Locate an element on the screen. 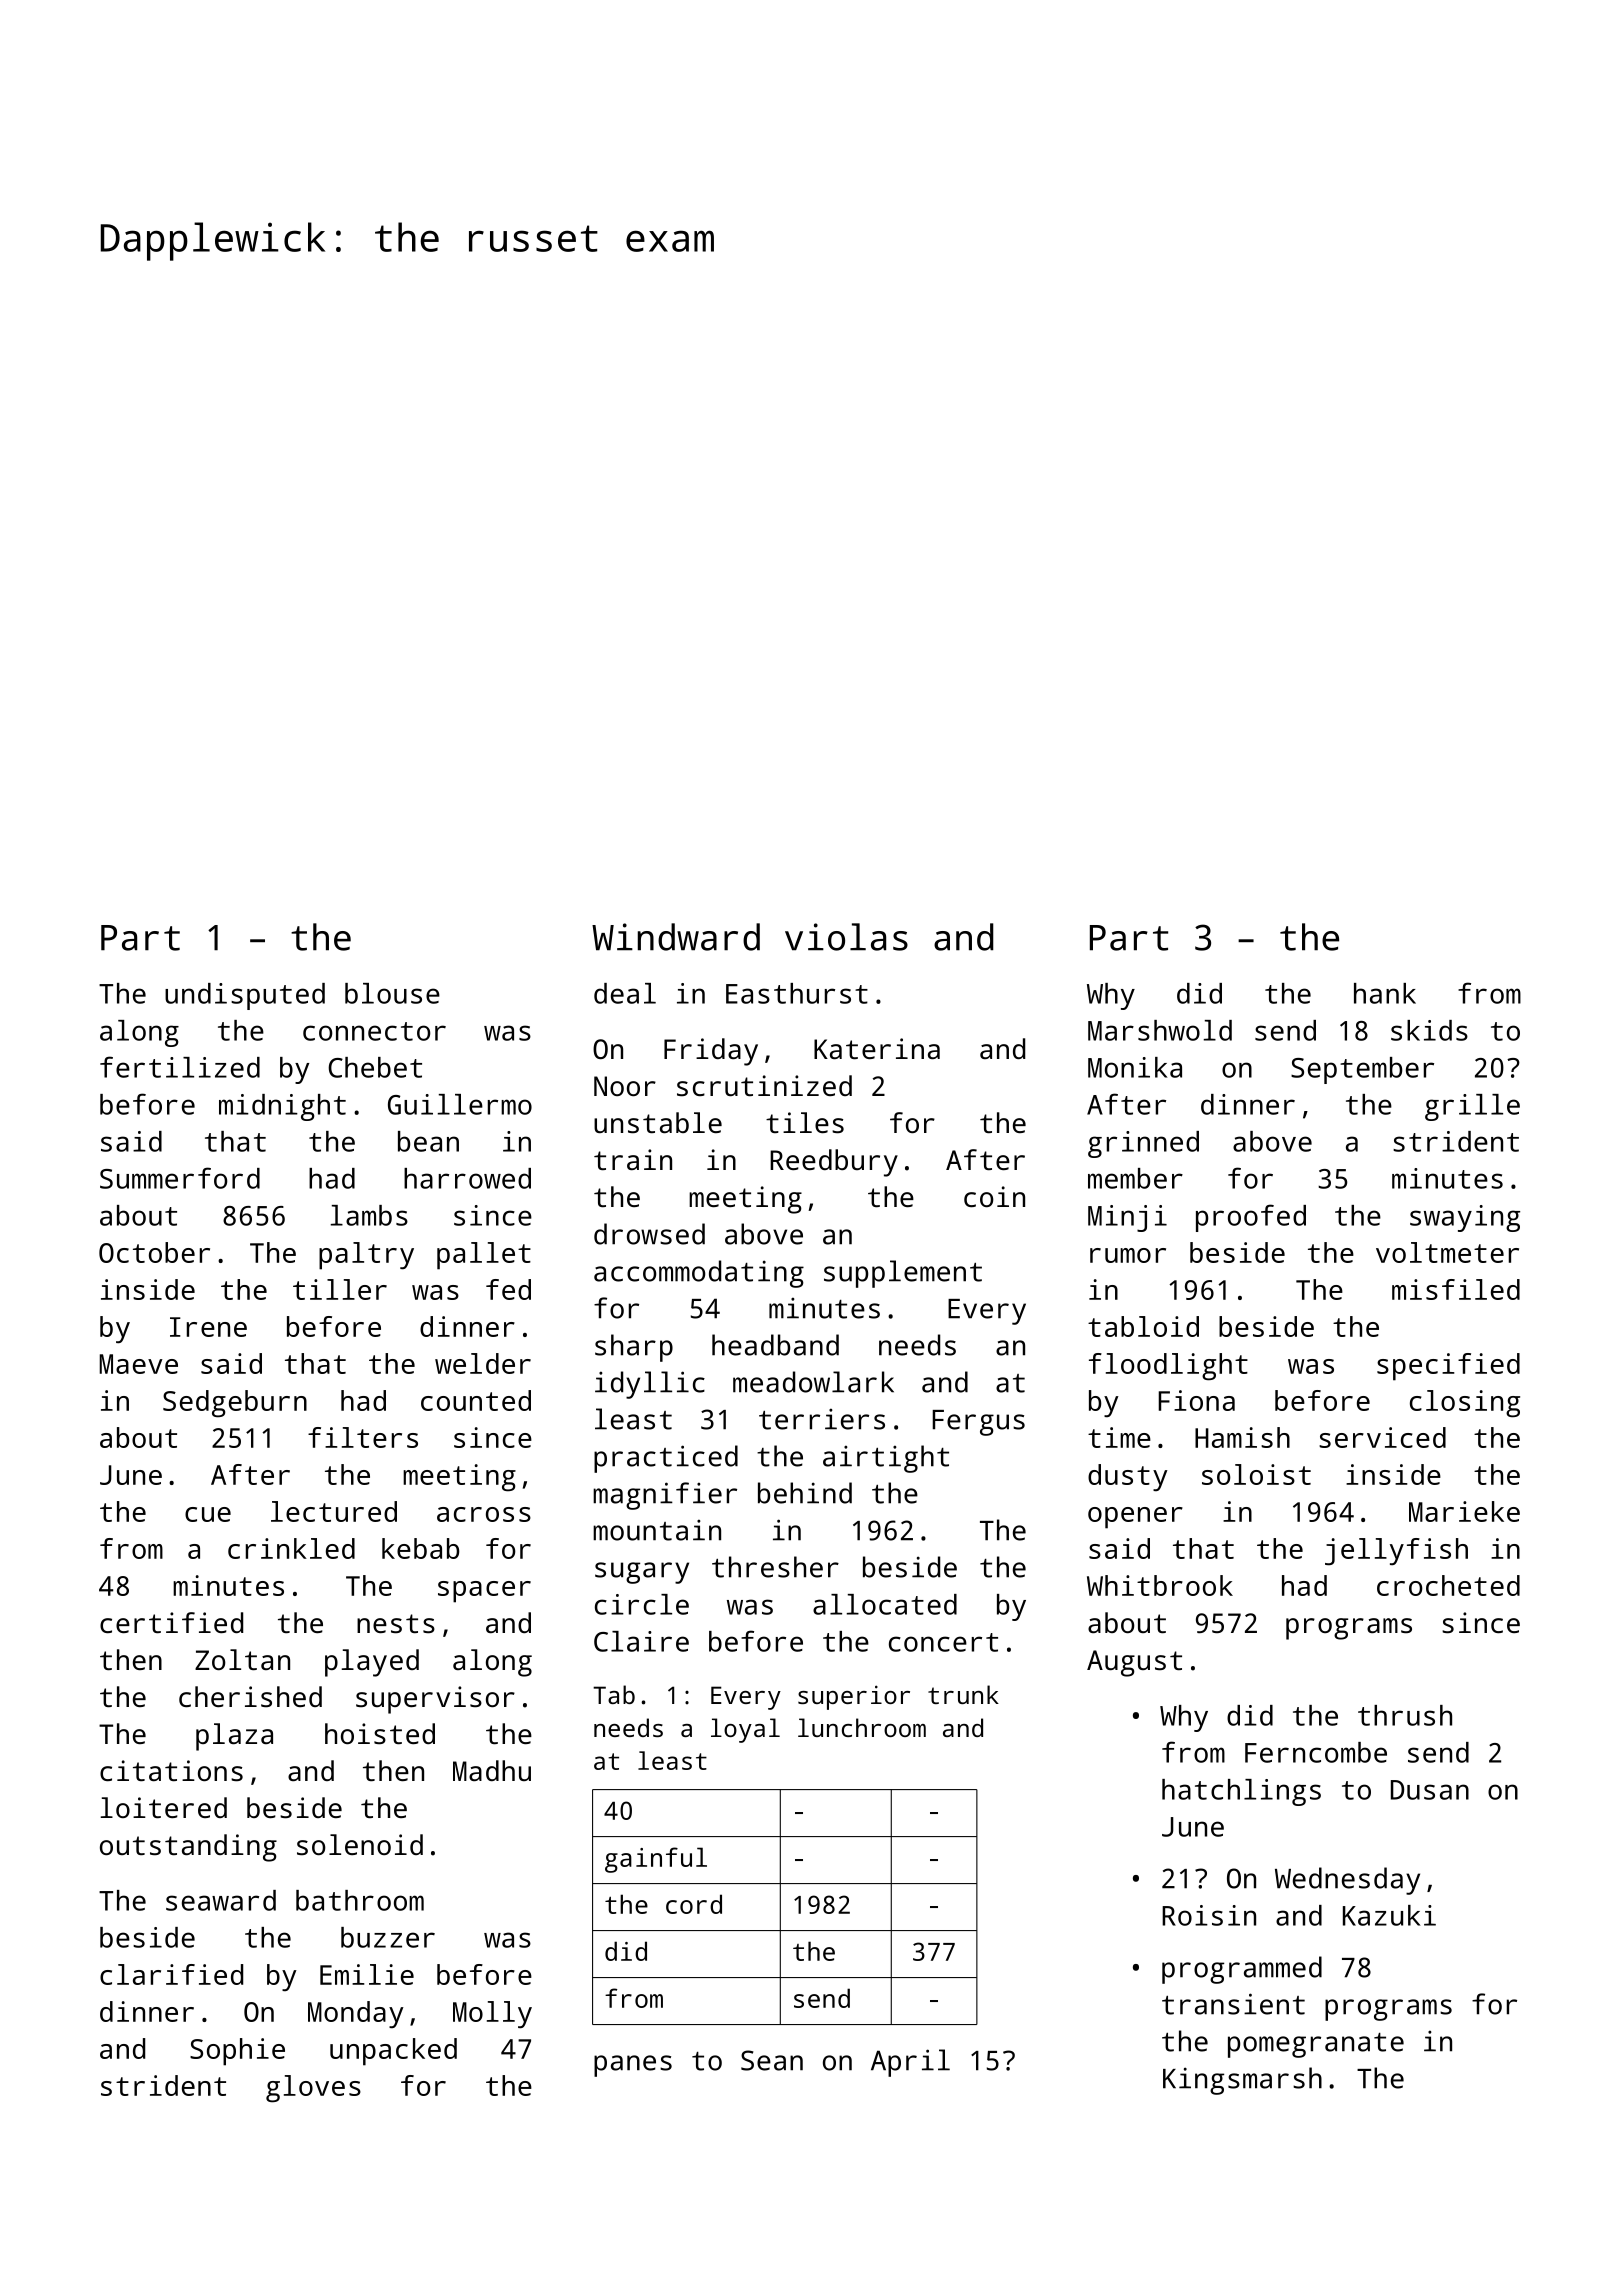 This screenshot has width=1620, height=2292. tiles is located at coordinates (805, 1123).
